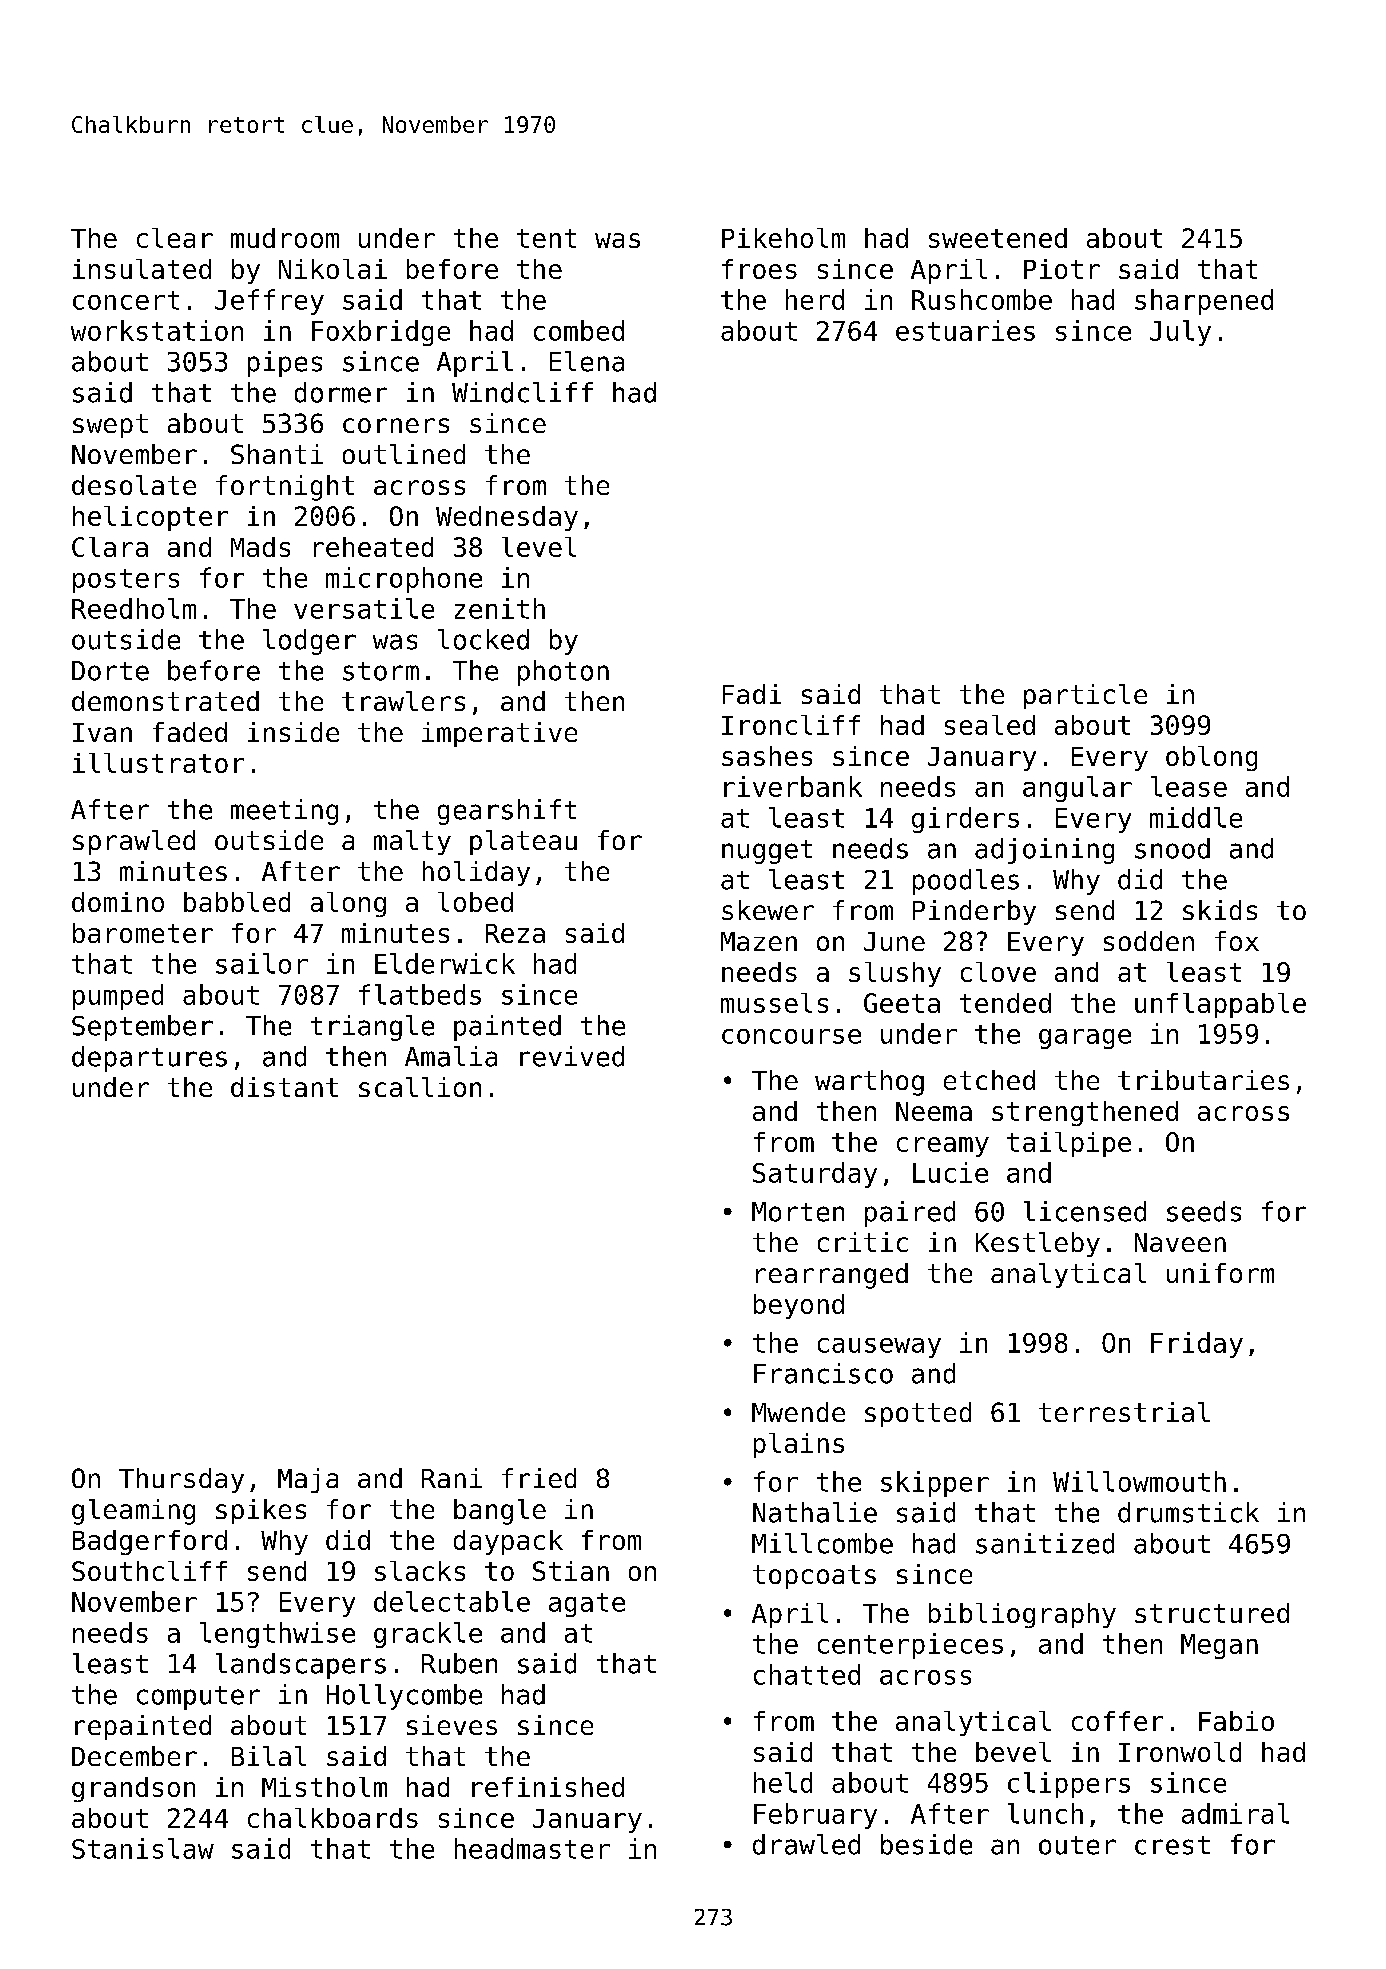 This screenshot has width=1386, height=1969. What do you see at coordinates (301, 1666) in the screenshot?
I see `landscapers` at bounding box center [301, 1666].
